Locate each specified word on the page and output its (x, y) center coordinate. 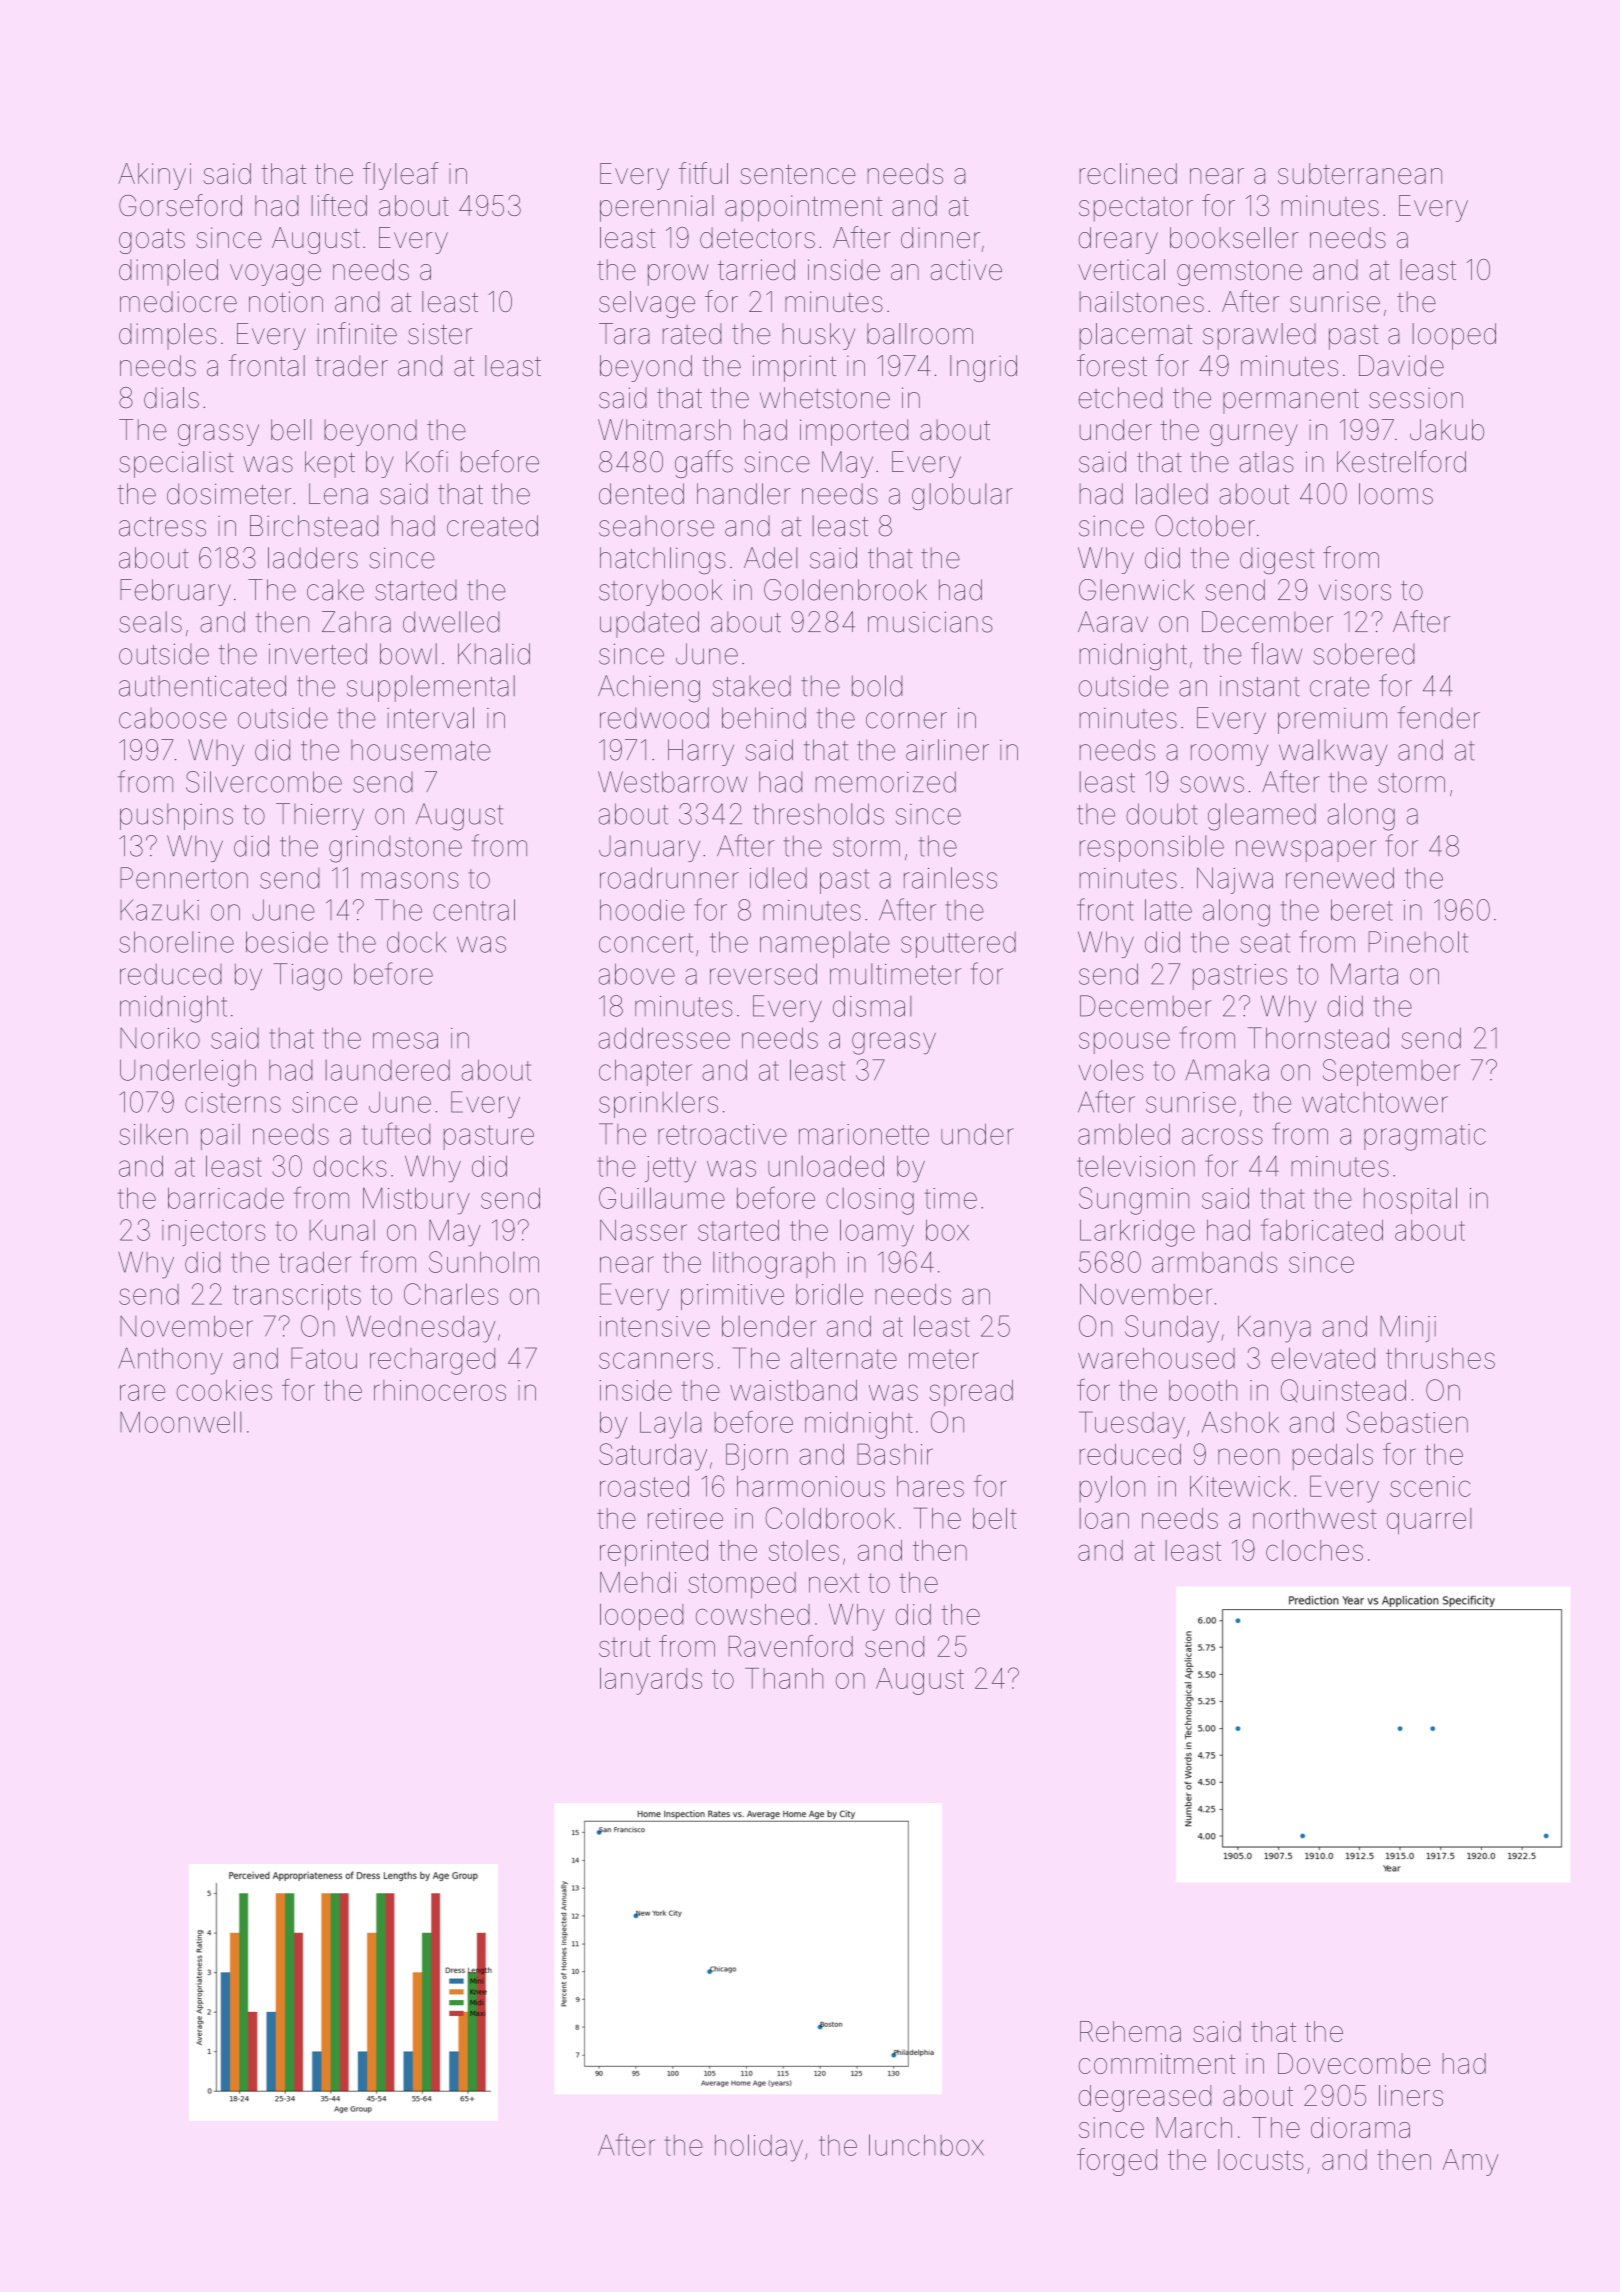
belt (995, 1518)
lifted (339, 205)
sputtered (958, 945)
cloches (1314, 1550)
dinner (940, 237)
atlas (1266, 462)
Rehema (1130, 2031)
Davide (1401, 366)
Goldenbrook (845, 590)
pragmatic (1425, 1137)
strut (625, 1647)
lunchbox (926, 2145)
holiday (759, 2148)
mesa (405, 1040)
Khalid (494, 654)
